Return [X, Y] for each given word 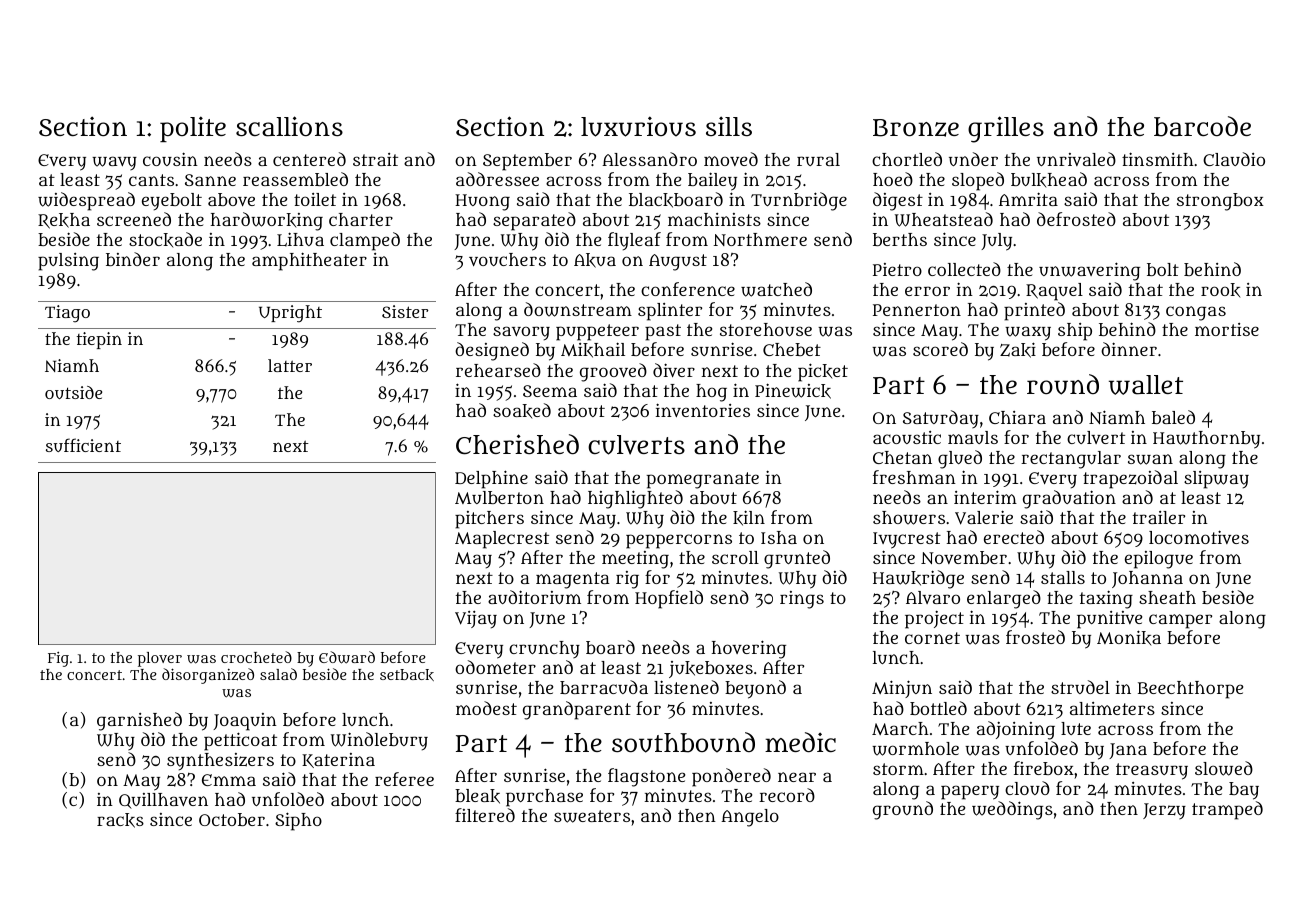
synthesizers [220, 762]
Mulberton [499, 497]
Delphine [491, 479]
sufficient [83, 445]
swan [1150, 459]
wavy [114, 163]
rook [1220, 290]
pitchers [489, 520]
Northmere [760, 239]
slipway [1216, 480]
